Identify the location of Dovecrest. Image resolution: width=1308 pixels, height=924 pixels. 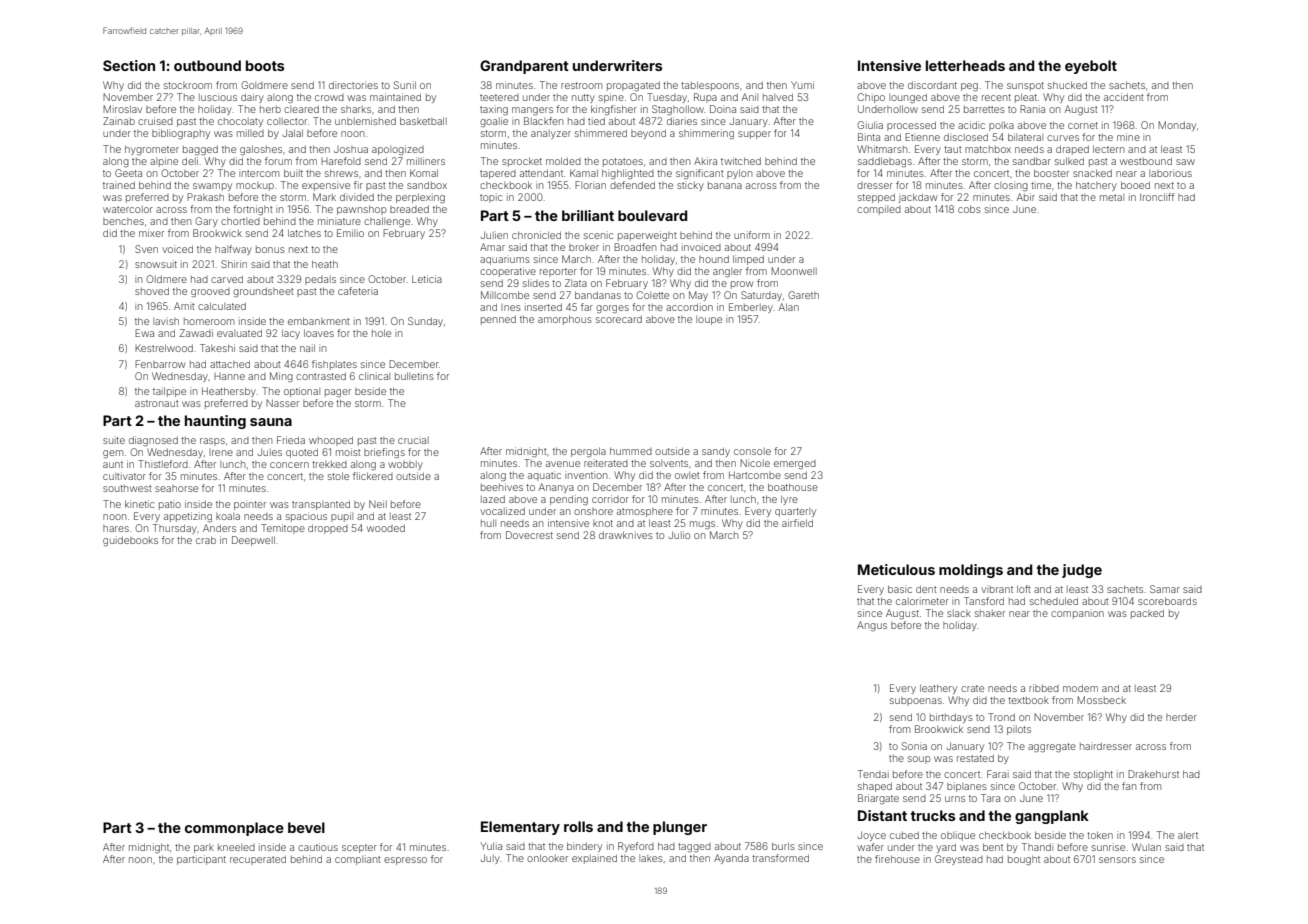
(529, 535).
